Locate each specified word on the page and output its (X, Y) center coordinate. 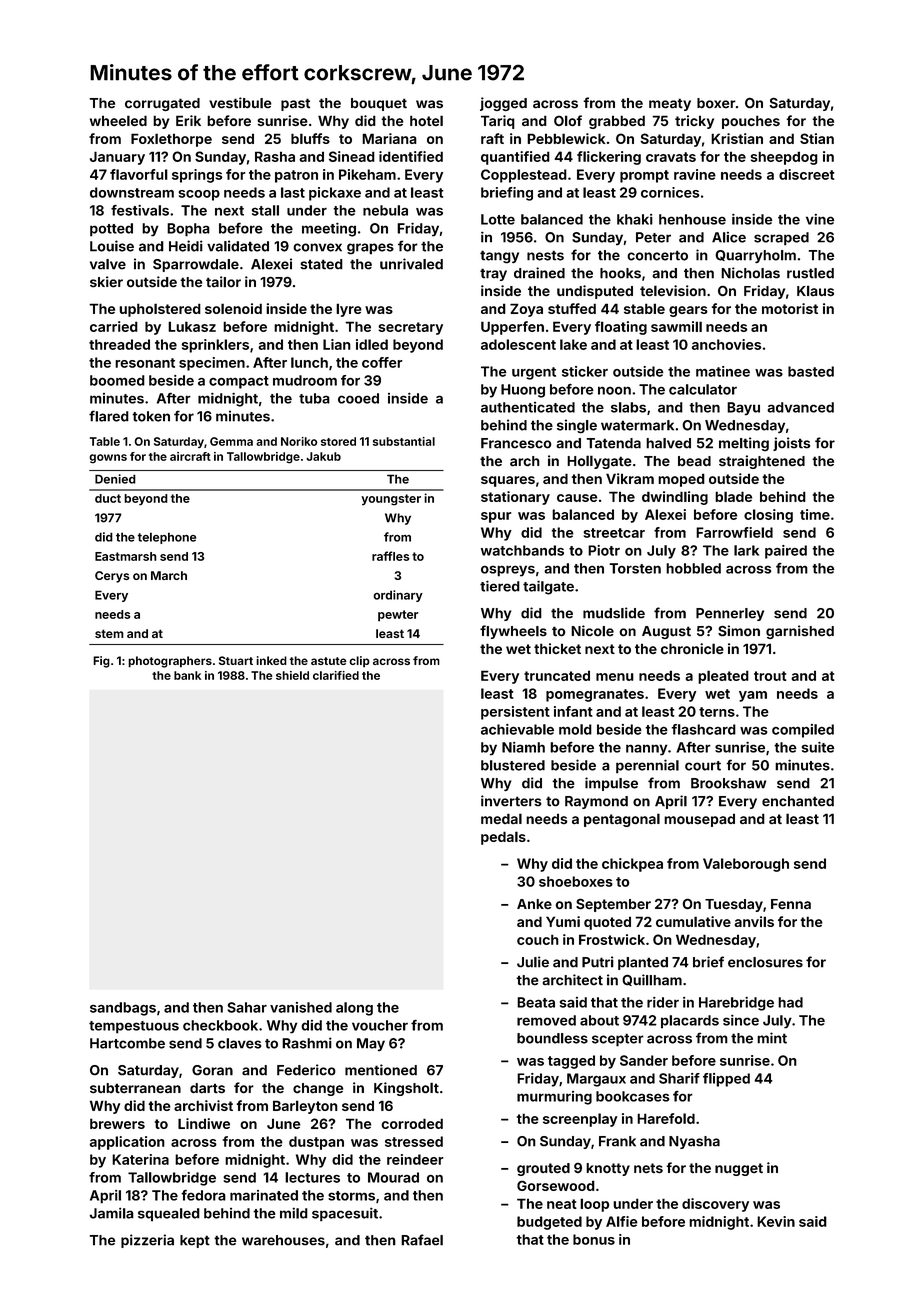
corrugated (162, 104)
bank (187, 675)
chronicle (692, 648)
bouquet (379, 104)
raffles (391, 556)
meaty (670, 104)
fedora (203, 1195)
